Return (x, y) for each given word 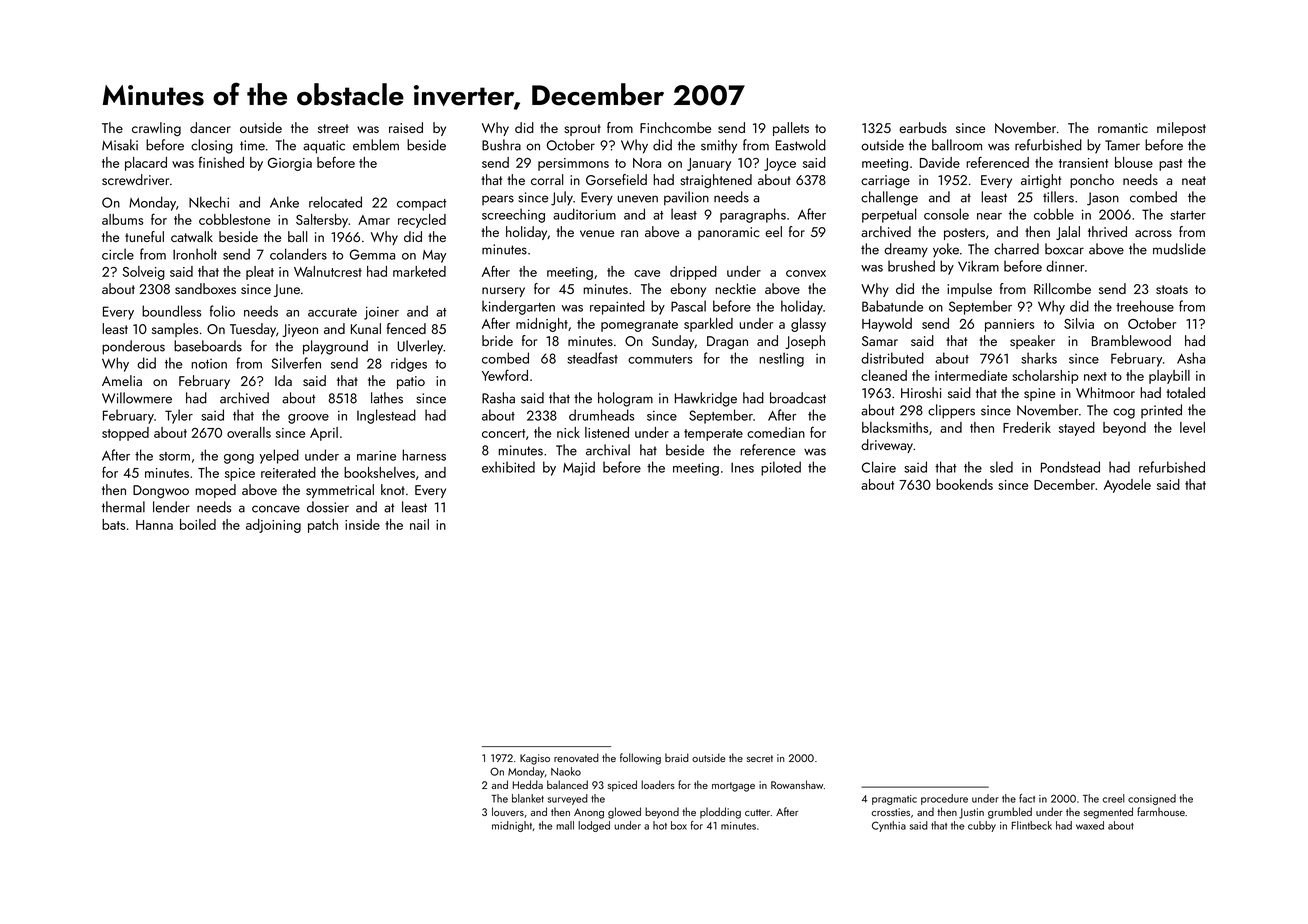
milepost (1181, 129)
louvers (508, 811)
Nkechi (209, 202)
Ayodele (1127, 486)
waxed (1090, 825)
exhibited (508, 467)
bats (113, 524)
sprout (582, 130)
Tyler (179, 416)
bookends (964, 484)
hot (660, 825)
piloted (781, 468)
